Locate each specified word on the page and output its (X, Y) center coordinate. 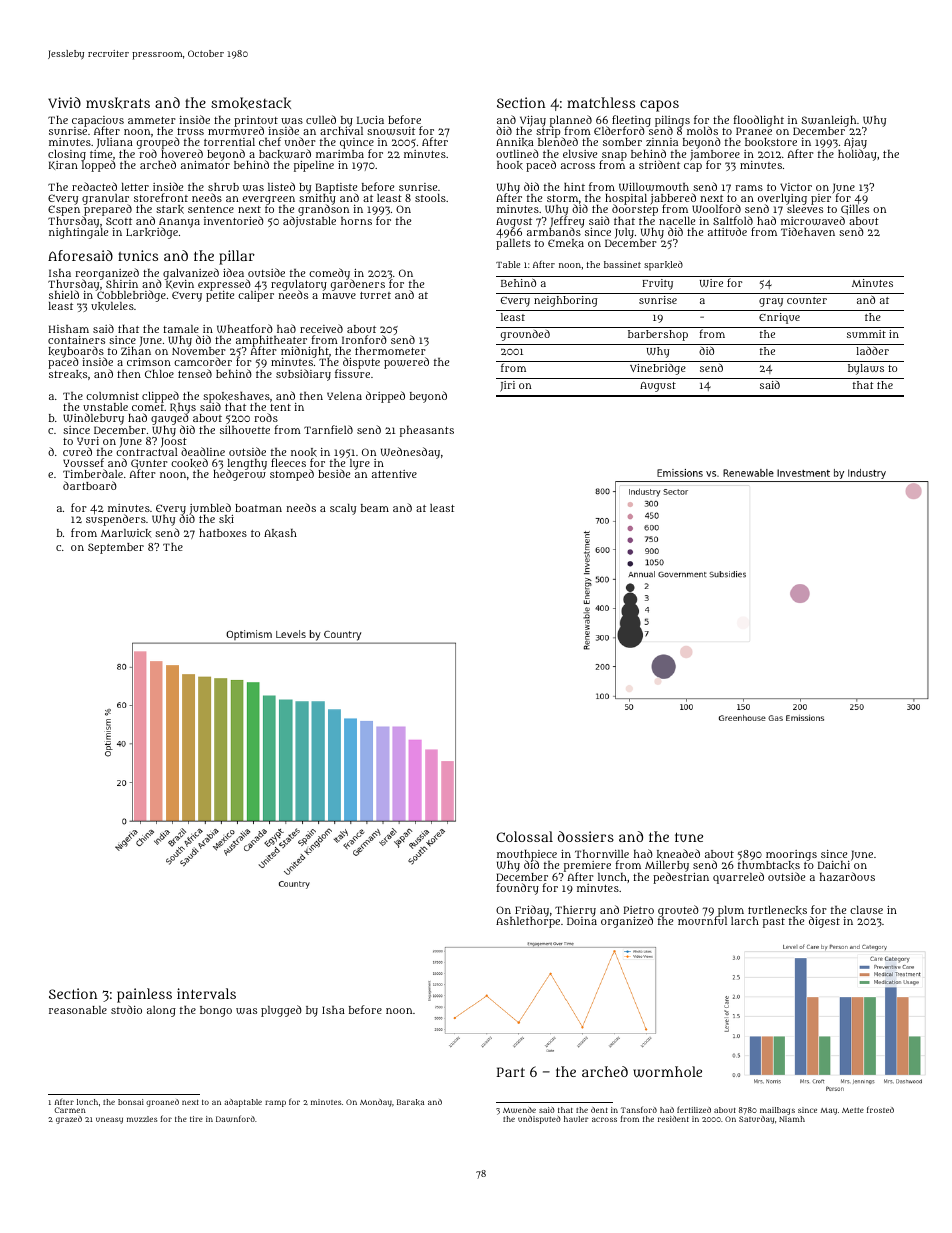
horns (356, 221)
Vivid (64, 102)
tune (689, 837)
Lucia (370, 120)
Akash (280, 533)
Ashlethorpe (528, 923)
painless (144, 995)
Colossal (525, 836)
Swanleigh (828, 121)
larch (745, 921)
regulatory (299, 285)
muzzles (142, 1119)
